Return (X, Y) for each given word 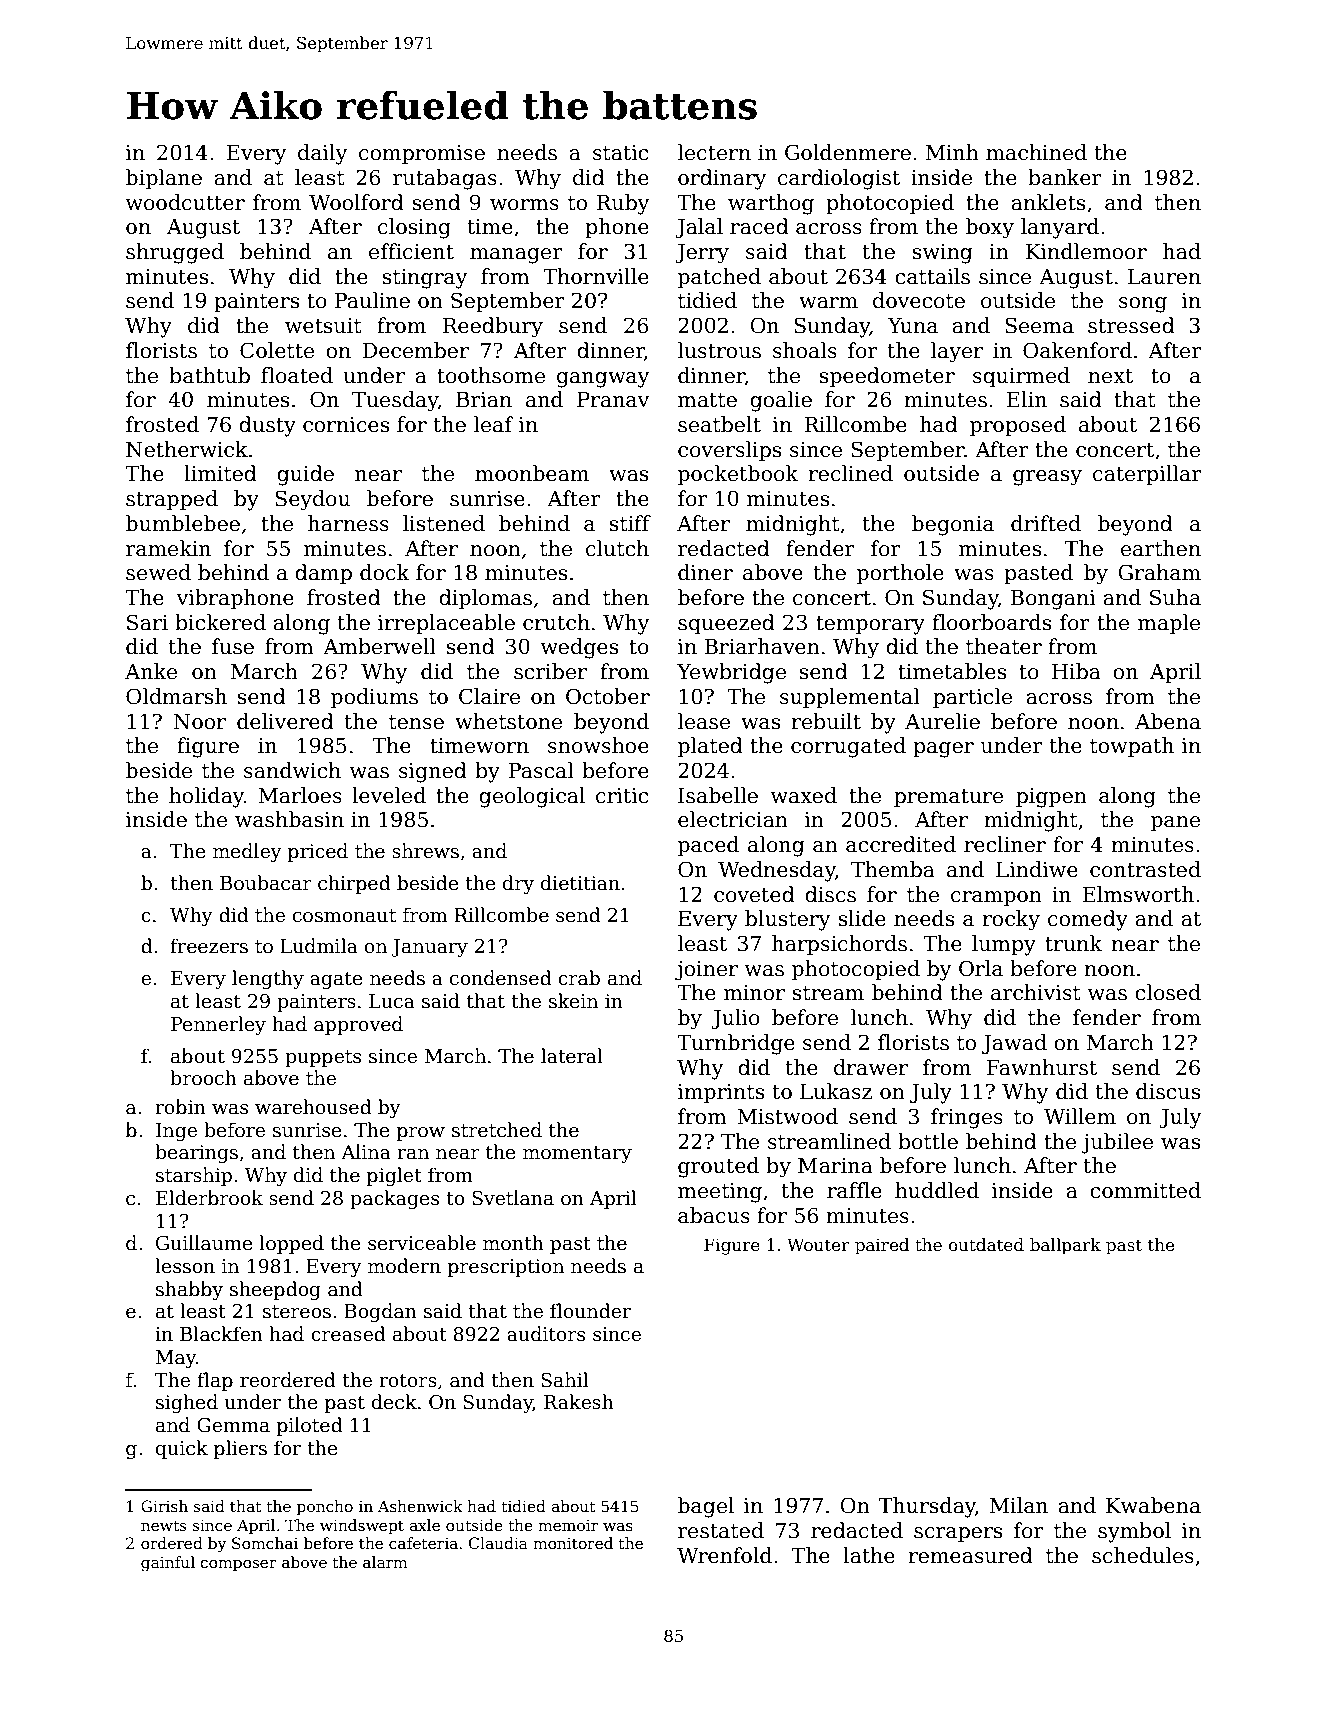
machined (1036, 152)
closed (1168, 992)
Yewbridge (731, 673)
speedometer (887, 377)
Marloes (300, 795)
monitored (573, 1543)
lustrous (719, 350)
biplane (164, 179)
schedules (1143, 1555)
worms (524, 205)
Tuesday (395, 401)
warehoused (313, 1107)
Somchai (265, 1543)
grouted (718, 1167)
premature (948, 798)
